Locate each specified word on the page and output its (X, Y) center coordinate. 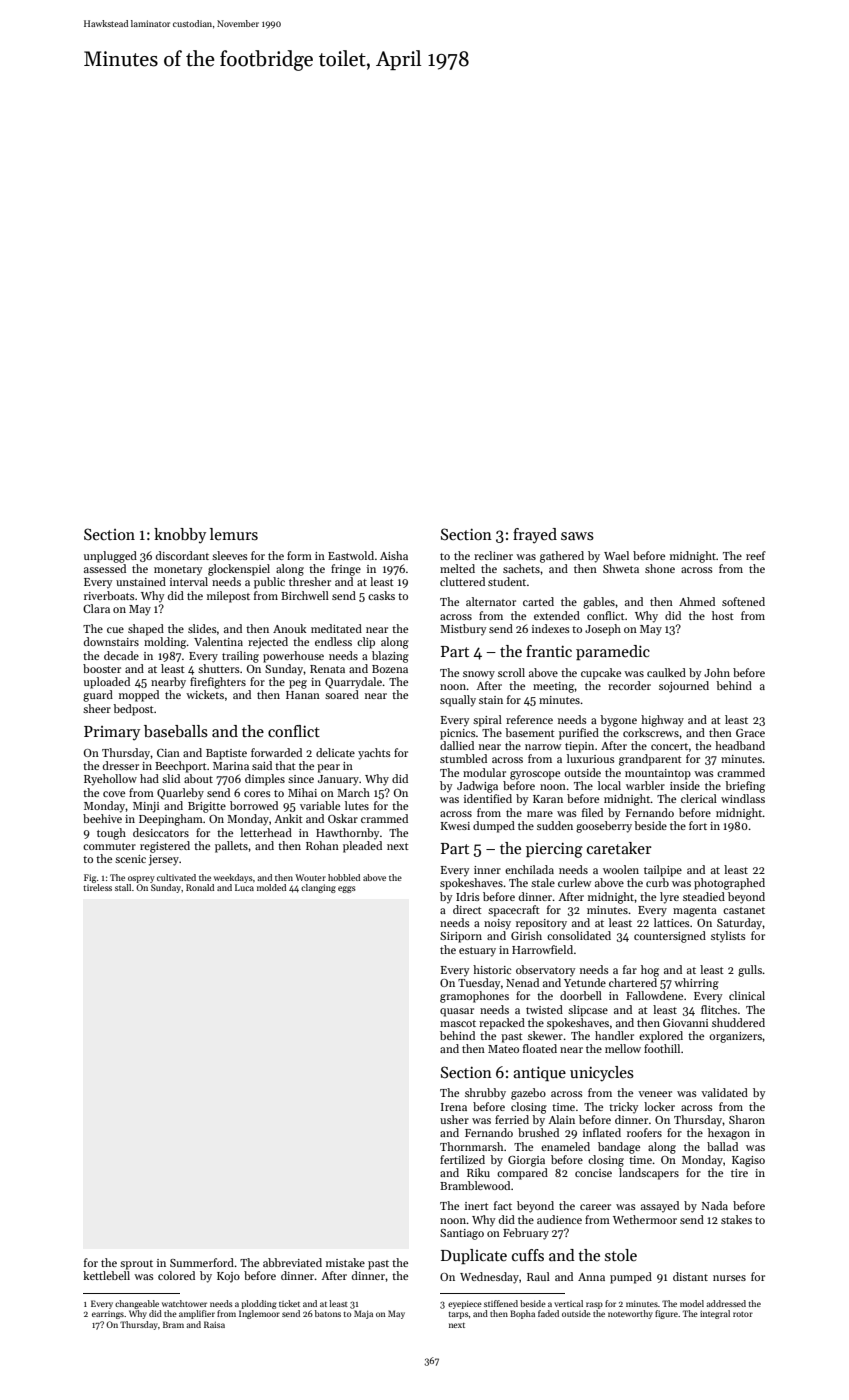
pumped (631, 1278)
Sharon (747, 1119)
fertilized (462, 1159)
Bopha (522, 1314)
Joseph (603, 630)
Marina (231, 766)
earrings (108, 1315)
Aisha (394, 555)
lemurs (234, 534)
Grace (750, 733)
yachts (374, 754)
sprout (136, 1265)
